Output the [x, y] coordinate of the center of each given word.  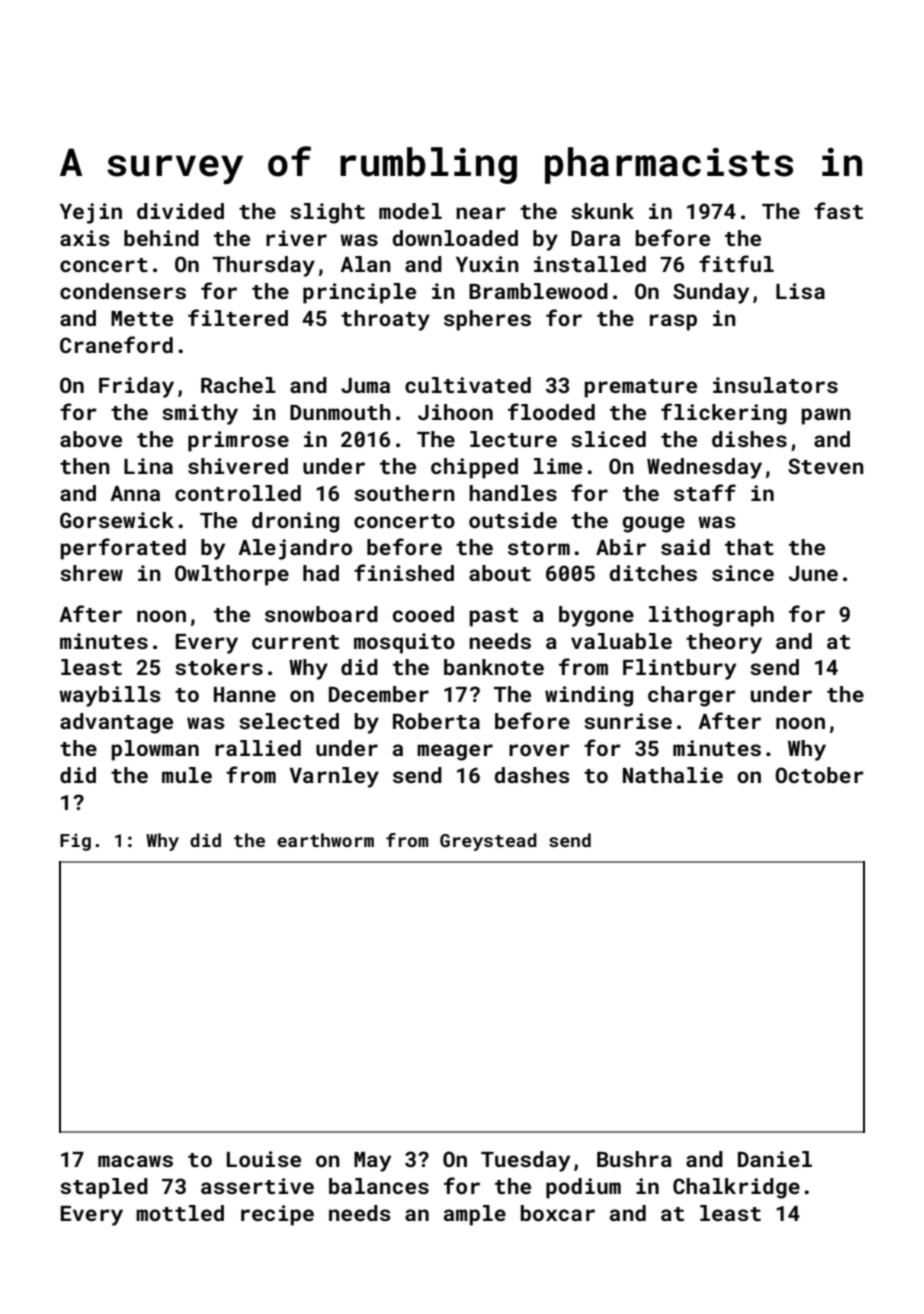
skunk [602, 211]
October [819, 775]
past [493, 617]
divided [180, 211]
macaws [135, 1161]
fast [838, 210]
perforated [123, 549]
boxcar [558, 1213]
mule [187, 775]
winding [589, 696]
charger [692, 696]
